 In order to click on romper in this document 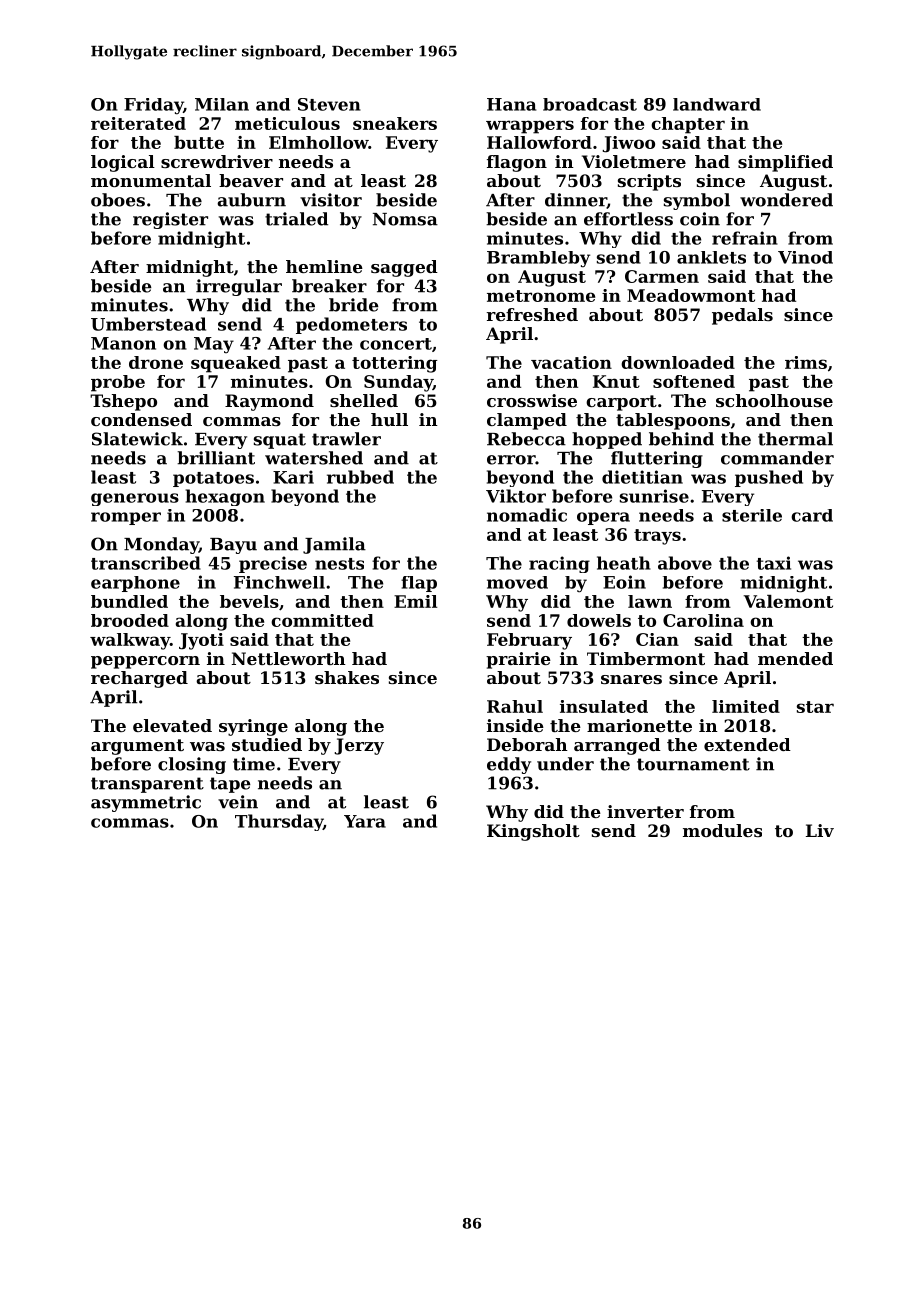, I will do `click(126, 518)`.
